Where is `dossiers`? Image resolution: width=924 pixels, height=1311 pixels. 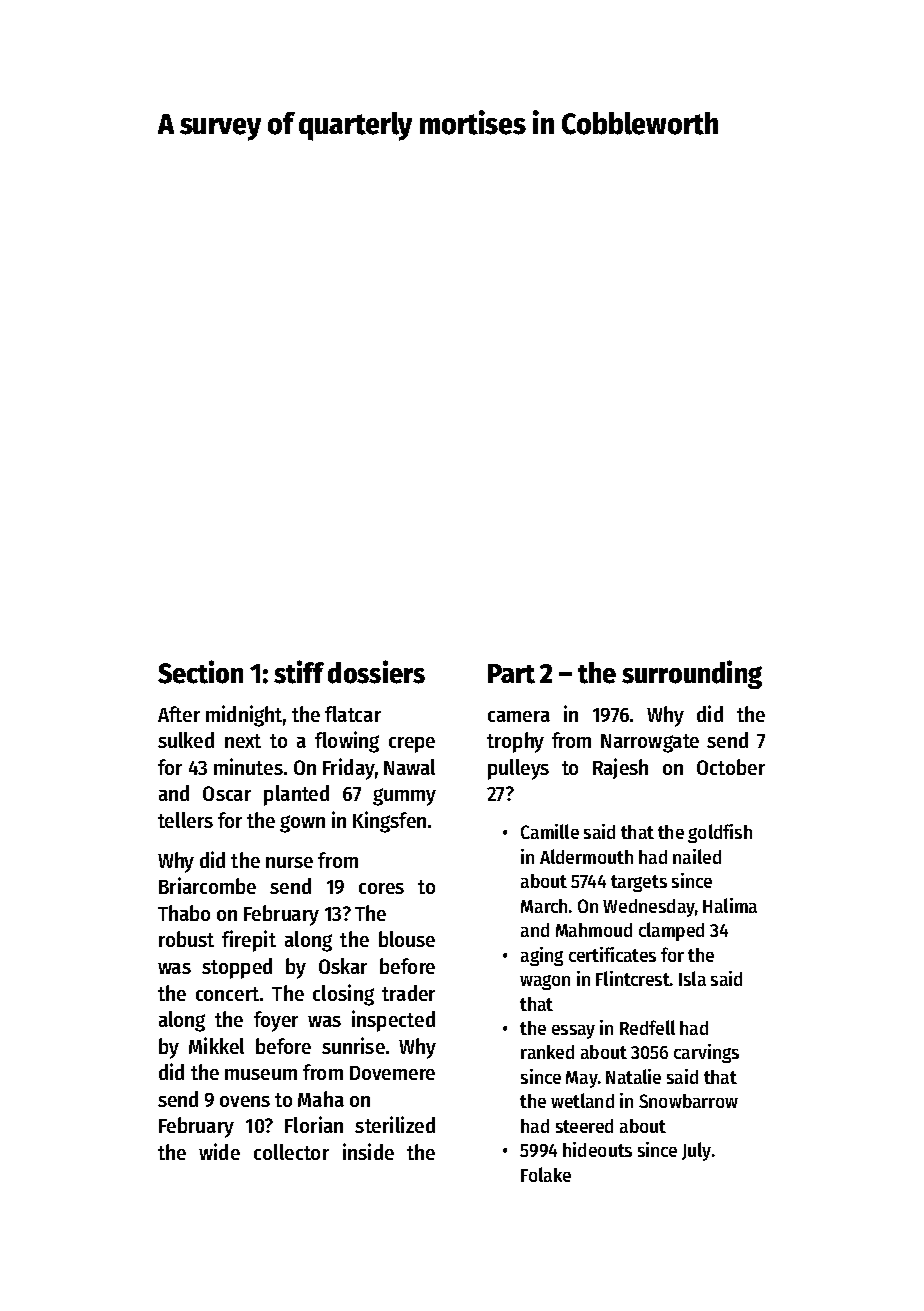
dossiers is located at coordinates (376, 672).
